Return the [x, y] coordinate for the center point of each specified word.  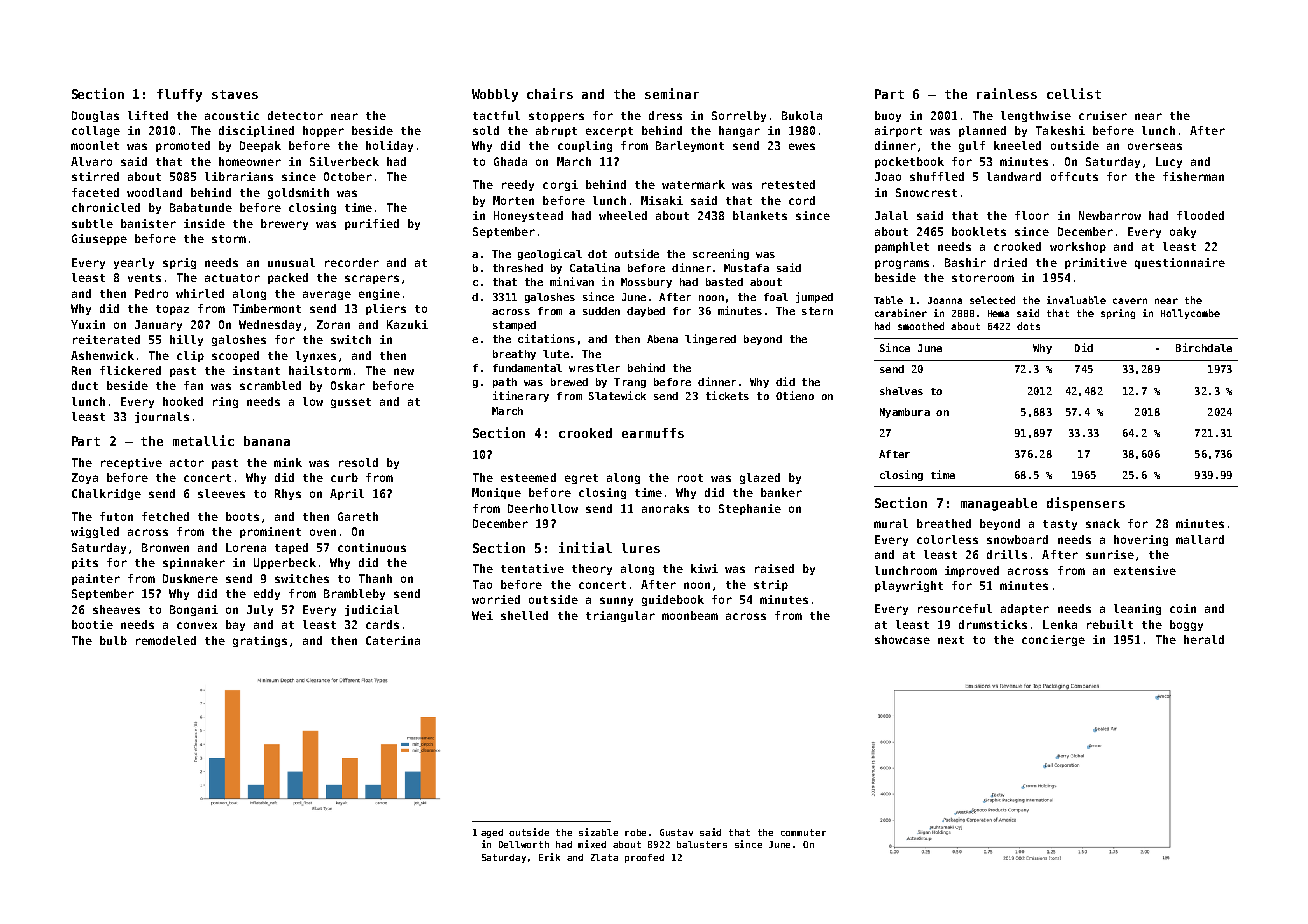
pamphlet [902, 247]
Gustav [676, 832]
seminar [672, 93]
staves [235, 94]
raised [774, 568]
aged [492, 833]
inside [204, 223]
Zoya [85, 478]
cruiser [1103, 115]
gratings [260, 641]
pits [85, 563]
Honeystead [528, 216]
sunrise [1110, 554]
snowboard [1017, 539]
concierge [1053, 640]
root [690, 478]
